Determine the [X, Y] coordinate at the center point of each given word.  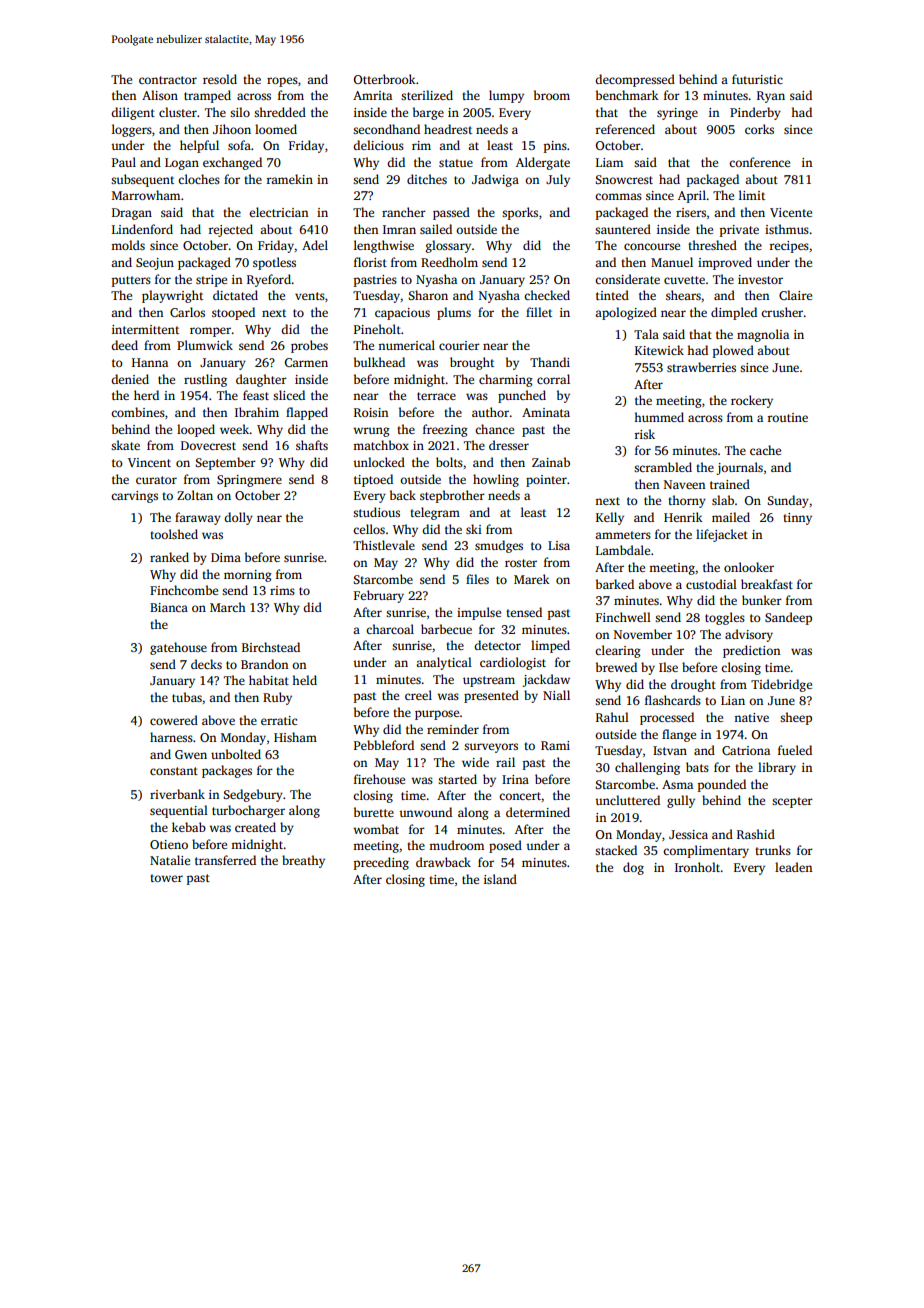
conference [759, 162]
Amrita [372, 95]
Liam [609, 162]
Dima [226, 557]
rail [505, 762]
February [379, 596]
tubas [187, 697]
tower [166, 878]
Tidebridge [781, 685]
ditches [427, 179]
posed [505, 846]
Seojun [155, 264]
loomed [276, 129]
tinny [797, 519]
